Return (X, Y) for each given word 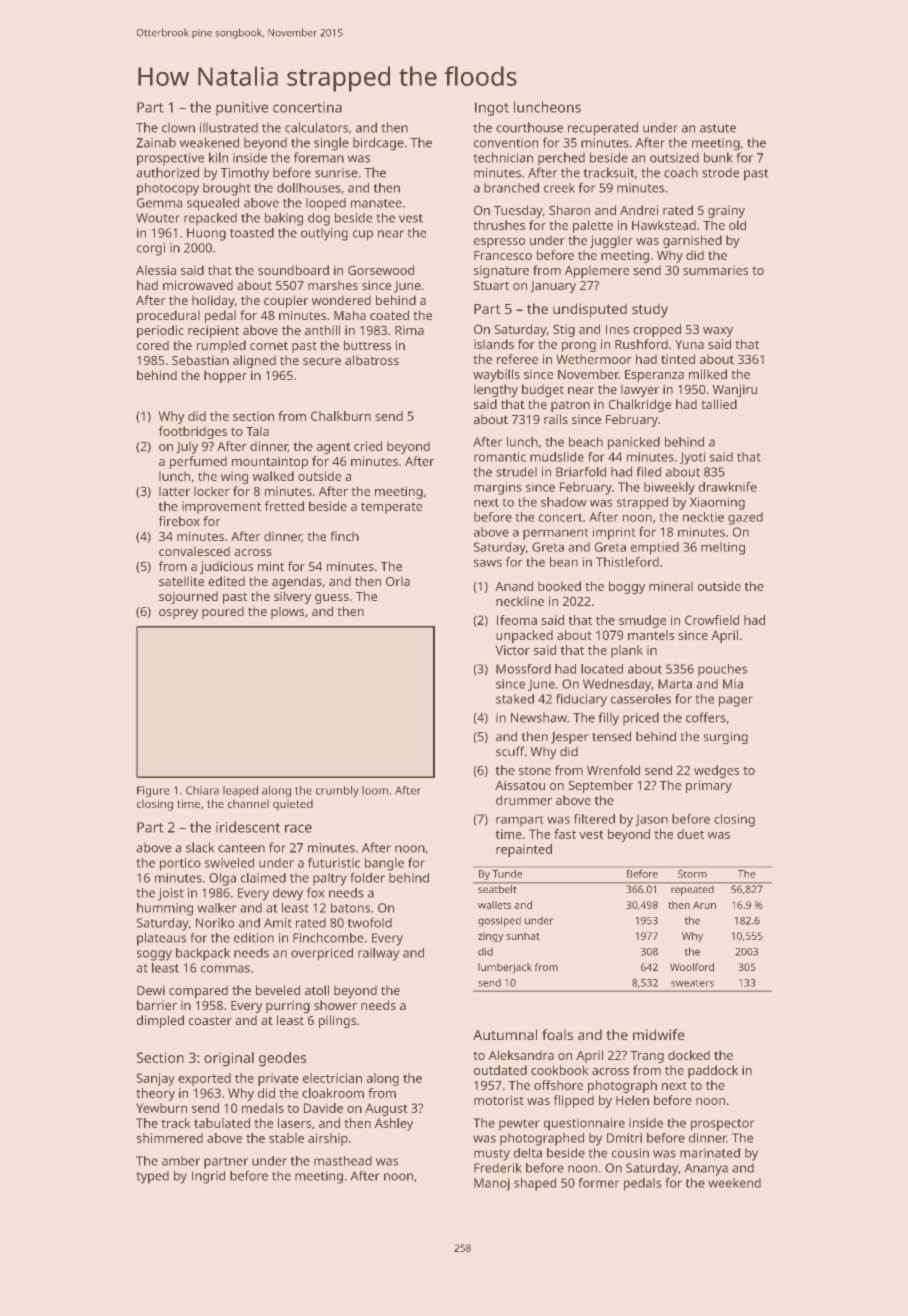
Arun (704, 905)
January (553, 287)
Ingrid (208, 1177)
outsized (674, 157)
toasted (252, 233)
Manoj (492, 1184)
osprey (178, 614)
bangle (384, 864)
